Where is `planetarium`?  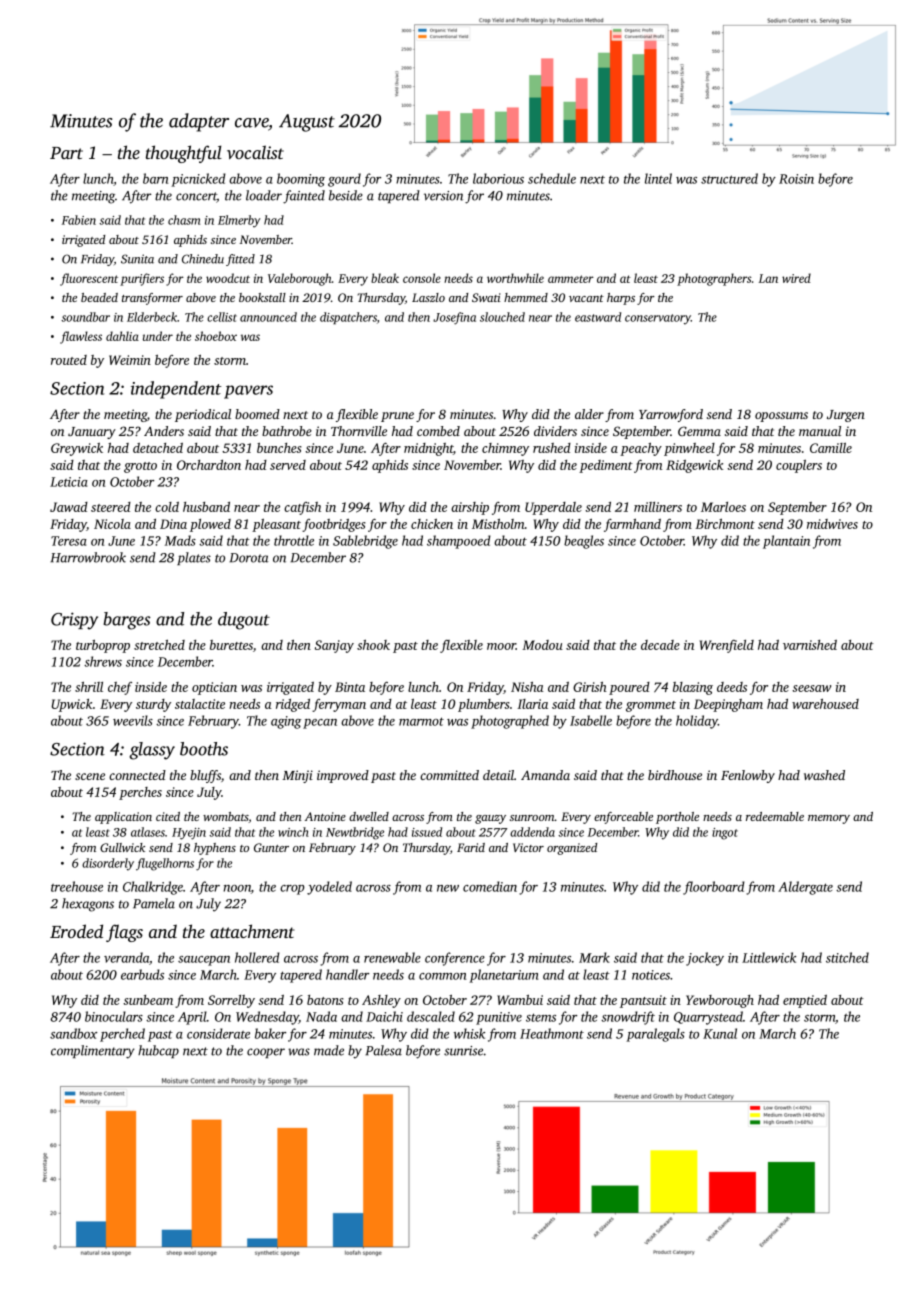
planetarium is located at coordinates (503, 976).
